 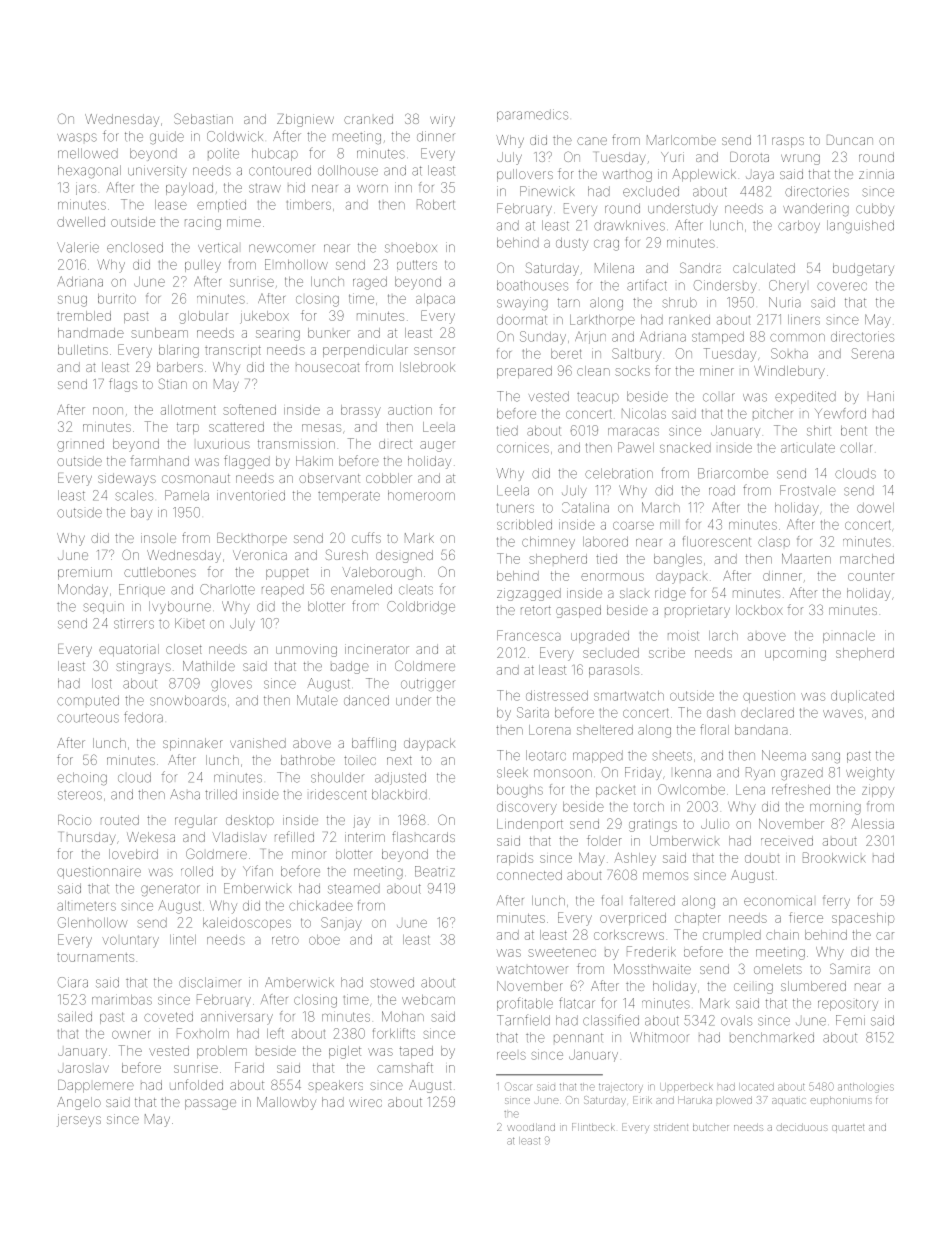 What do you see at coordinates (231, 685) in the screenshot?
I see `gloves` at bounding box center [231, 685].
